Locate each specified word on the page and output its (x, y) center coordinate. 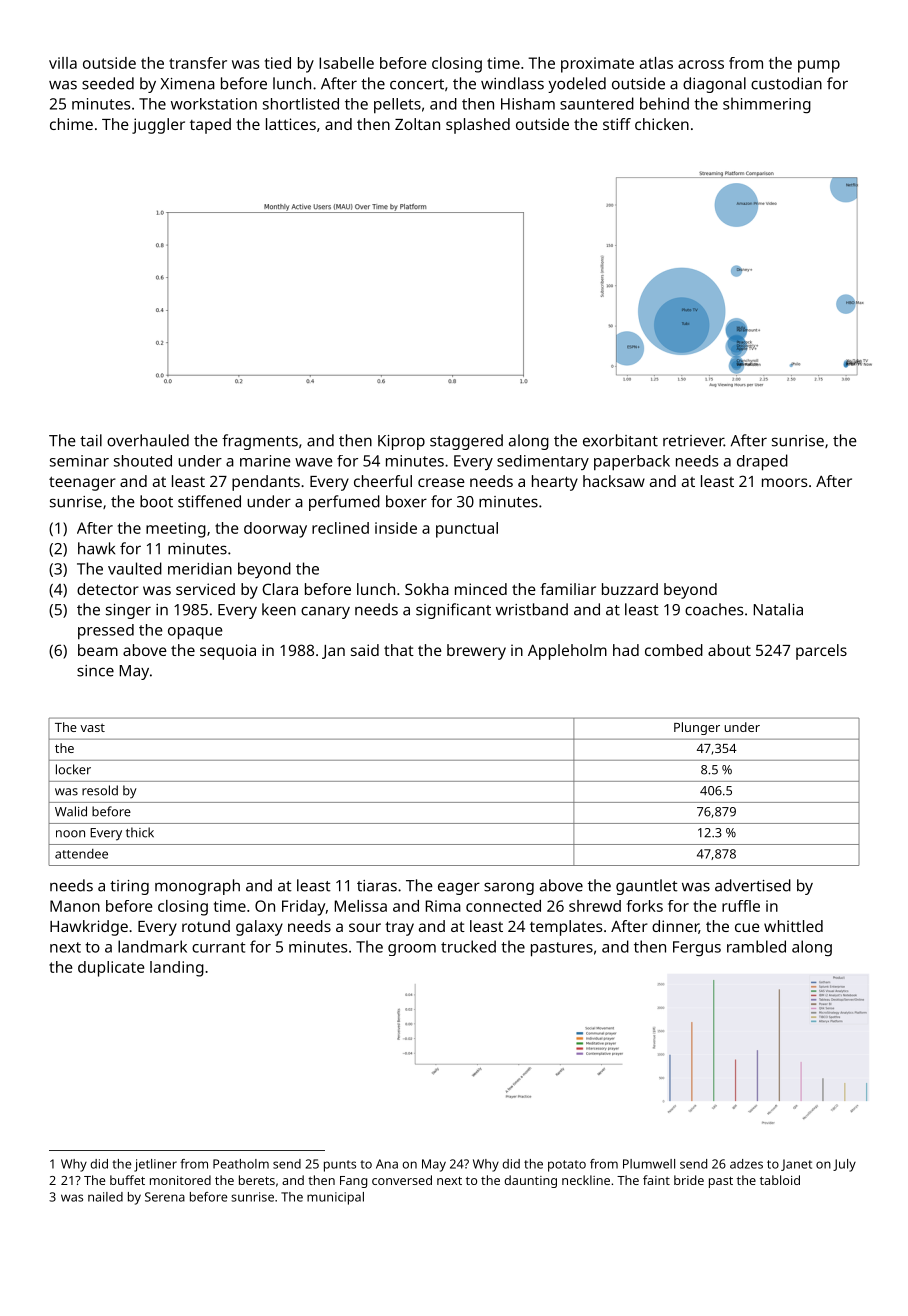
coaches (714, 609)
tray (399, 928)
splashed (478, 126)
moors (785, 482)
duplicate (111, 969)
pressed (106, 631)
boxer (406, 501)
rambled (756, 946)
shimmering (767, 105)
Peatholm (241, 1164)
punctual (467, 530)
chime (71, 124)
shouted (143, 461)
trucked (468, 946)
